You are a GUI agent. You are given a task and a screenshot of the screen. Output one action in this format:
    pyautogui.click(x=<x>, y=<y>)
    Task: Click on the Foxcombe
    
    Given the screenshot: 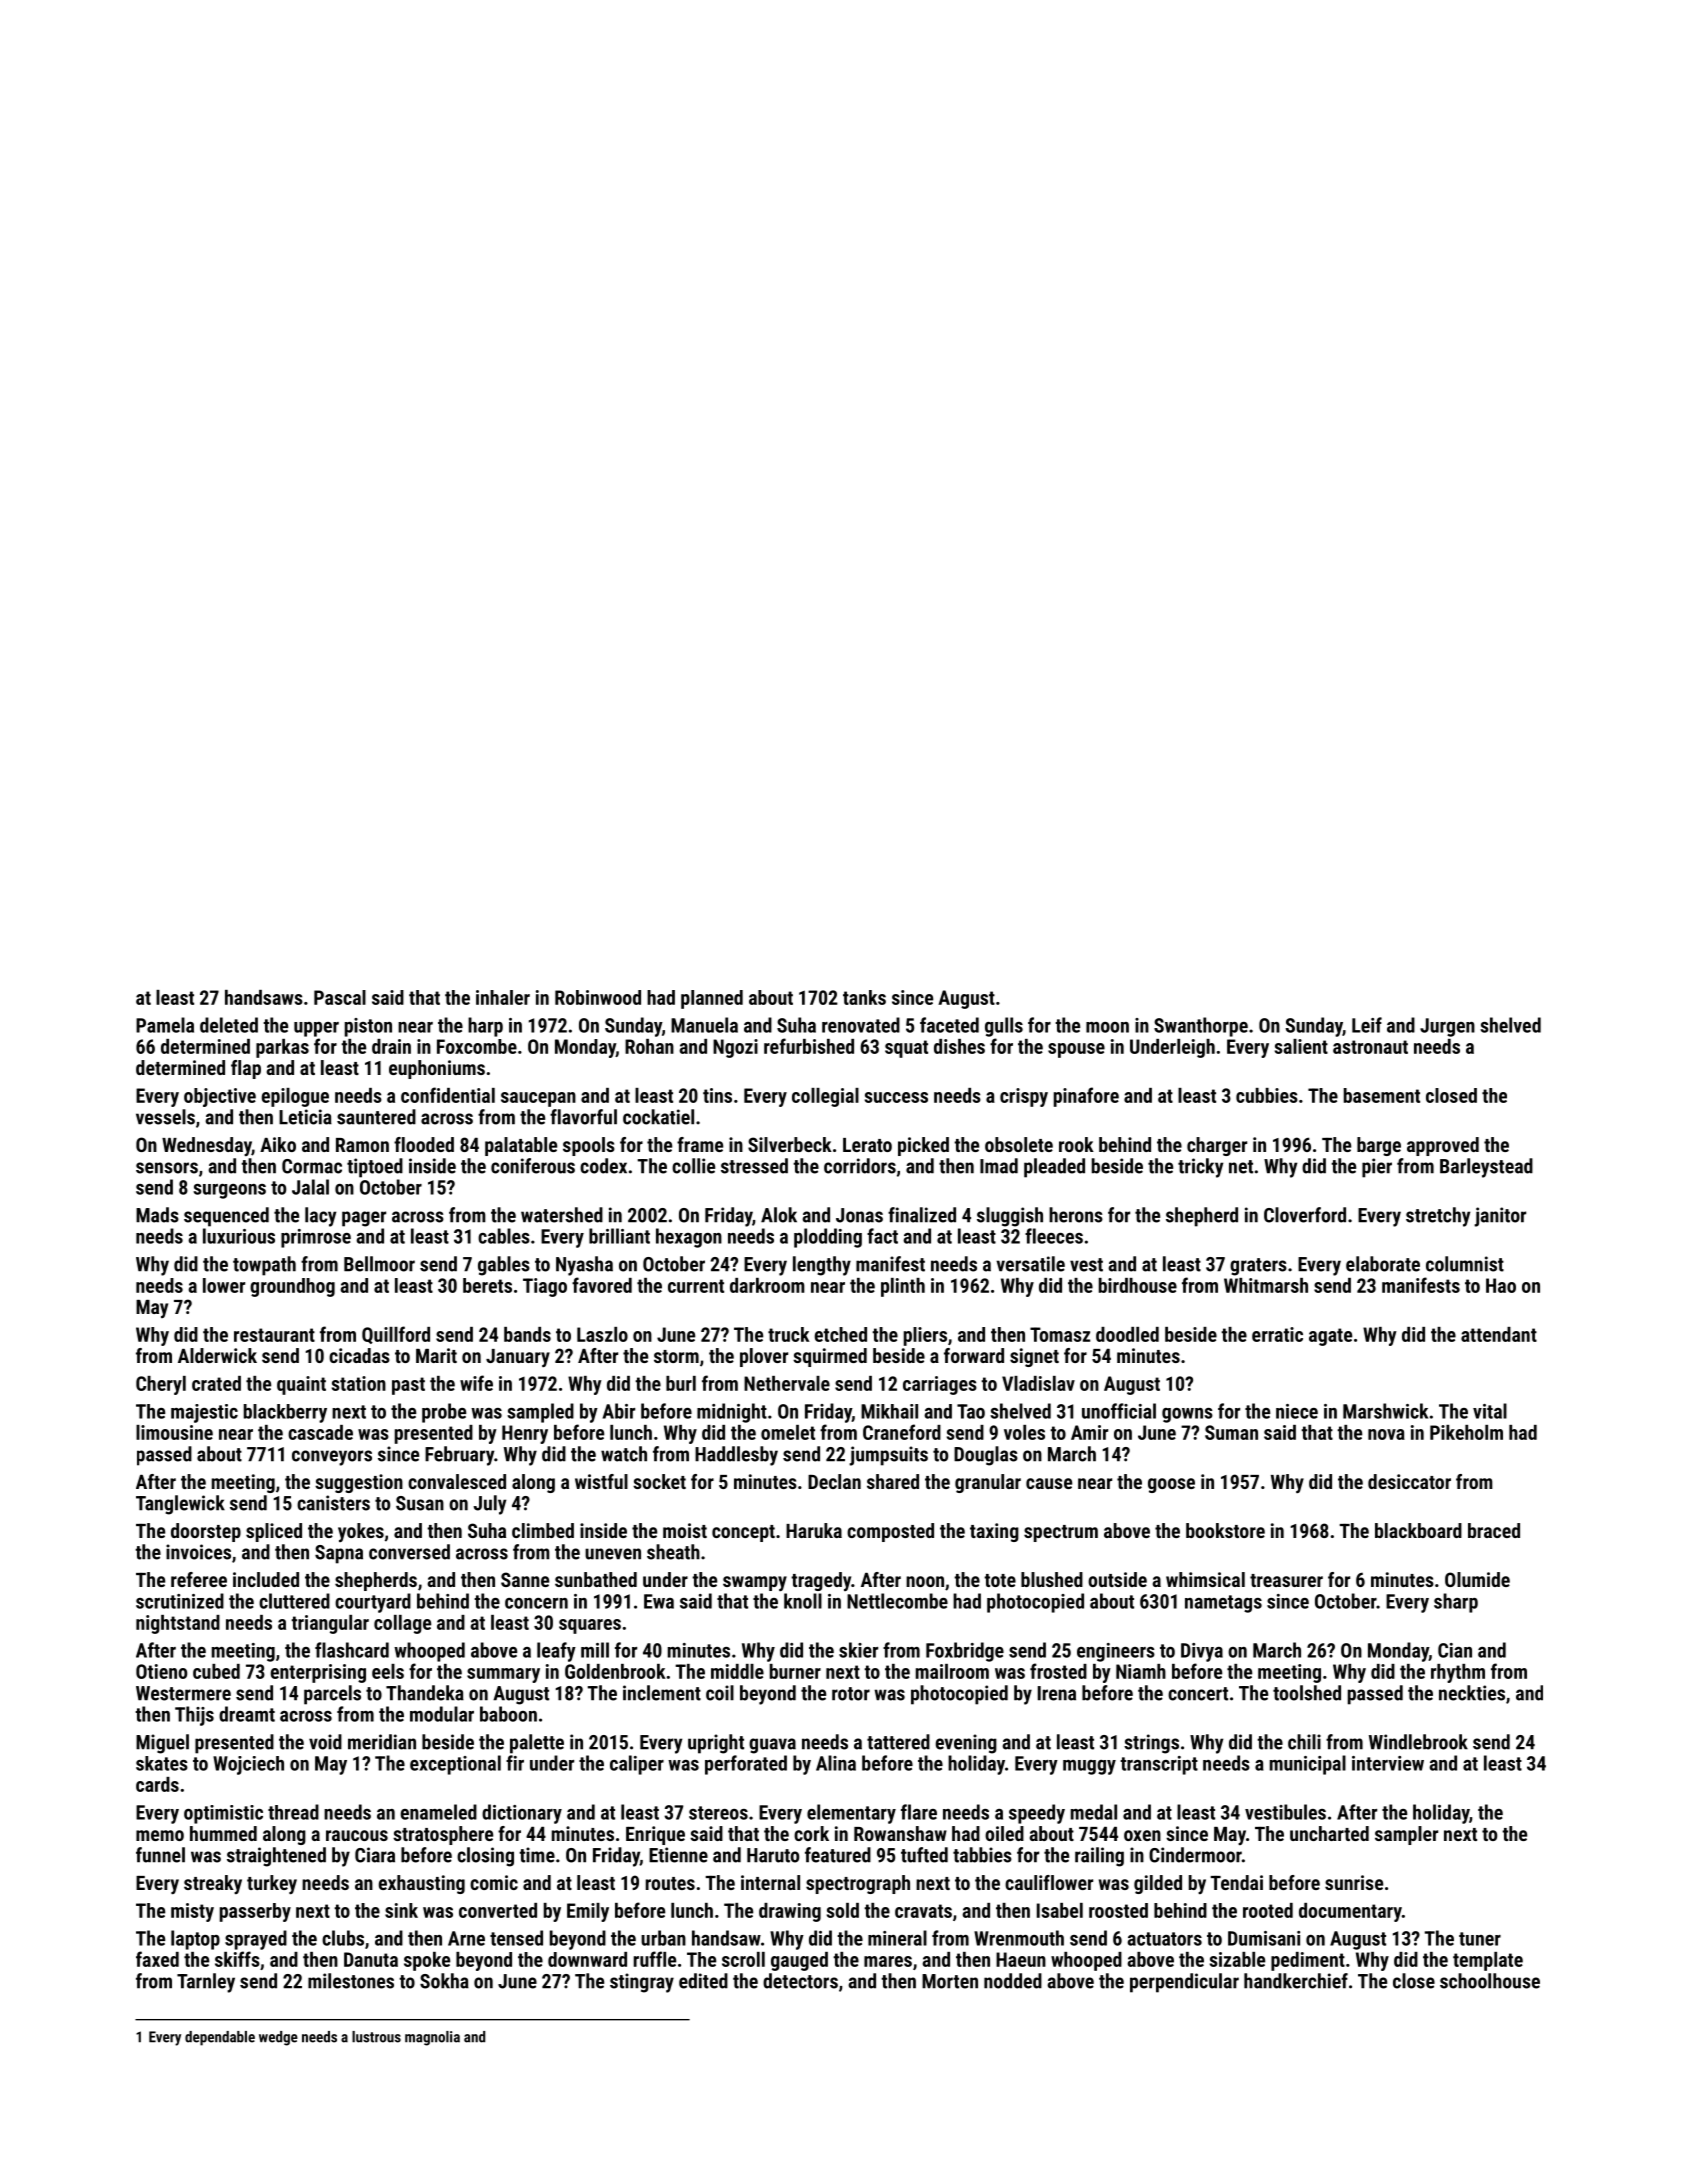 What is the action you would take?
    pyautogui.click(x=477, y=1046)
